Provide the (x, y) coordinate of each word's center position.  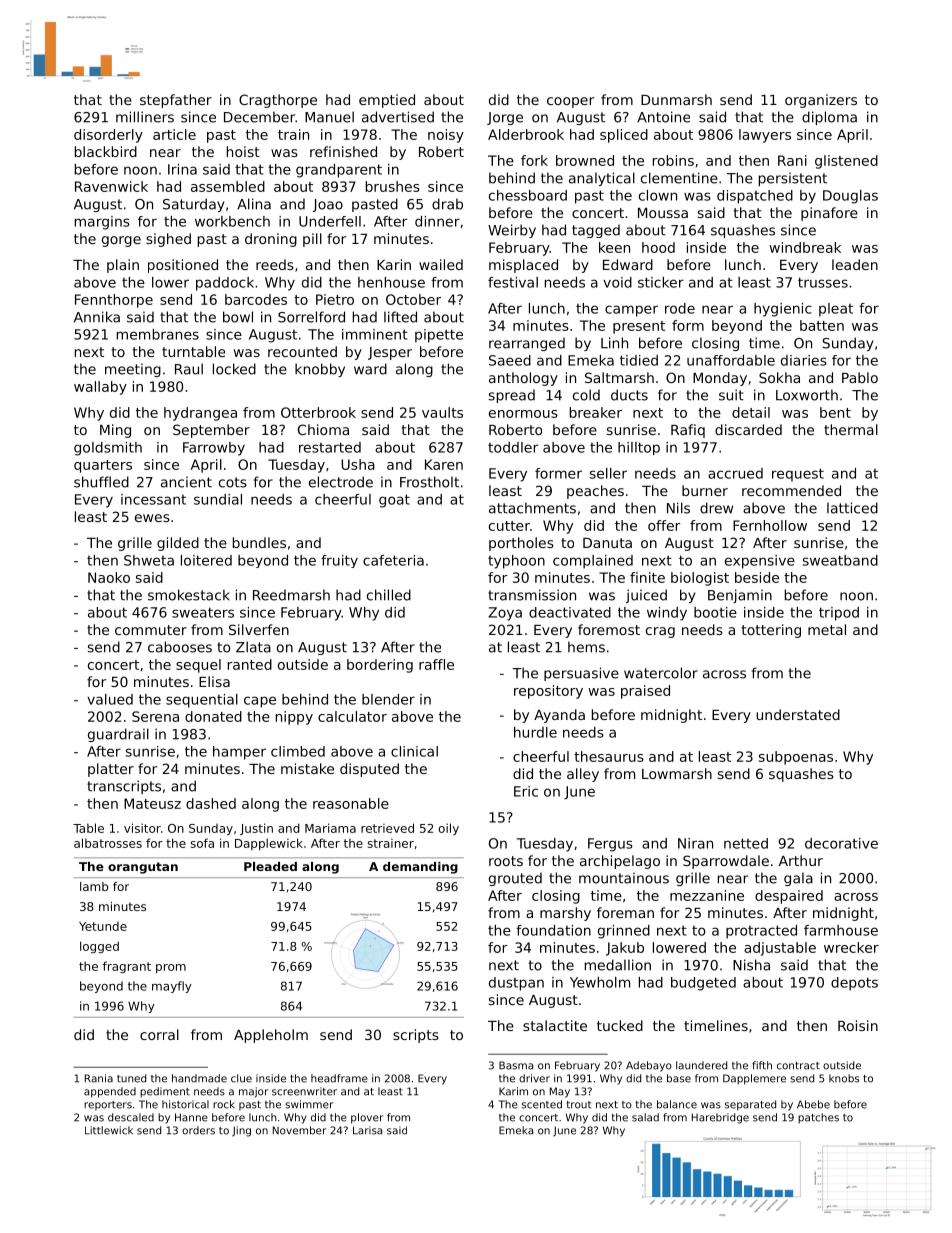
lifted (400, 317)
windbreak (805, 247)
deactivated (570, 612)
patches (818, 1118)
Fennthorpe (114, 301)
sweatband (840, 560)
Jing (241, 1131)
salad (645, 1117)
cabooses (180, 647)
